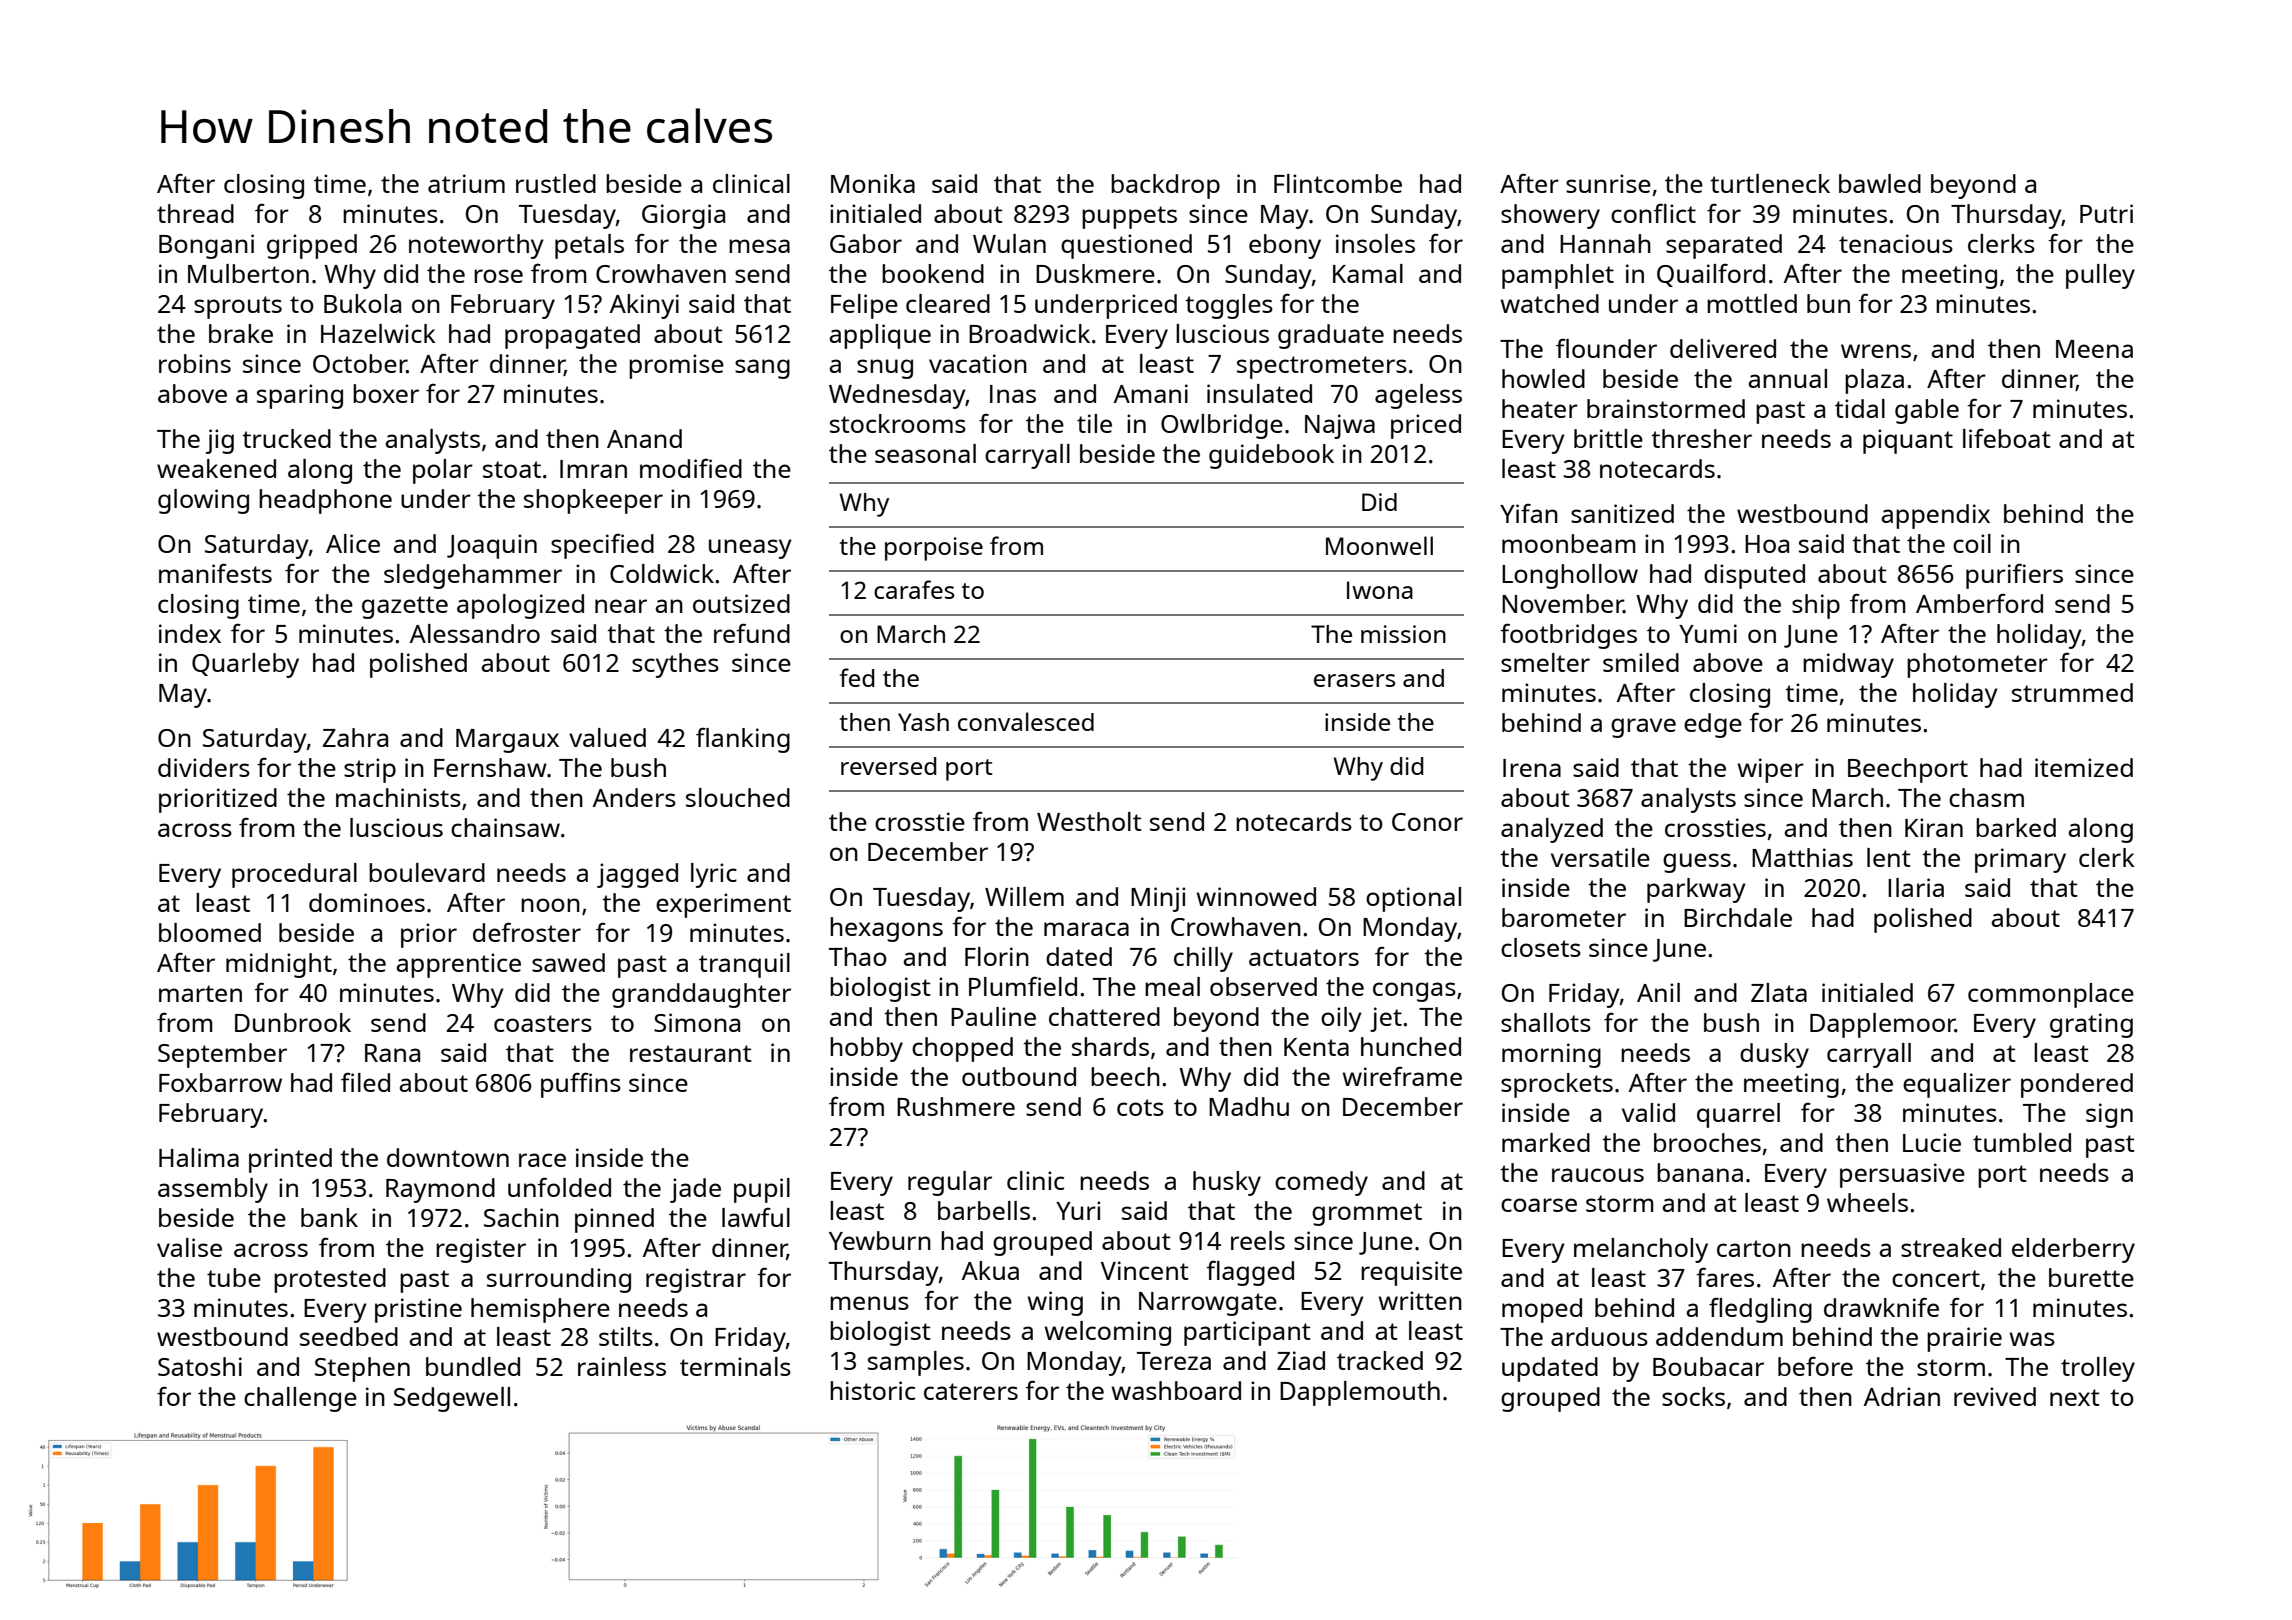 Image resolution: width=2292 pixels, height=1620 pixels. I want to click on burette, so click(2091, 1277).
